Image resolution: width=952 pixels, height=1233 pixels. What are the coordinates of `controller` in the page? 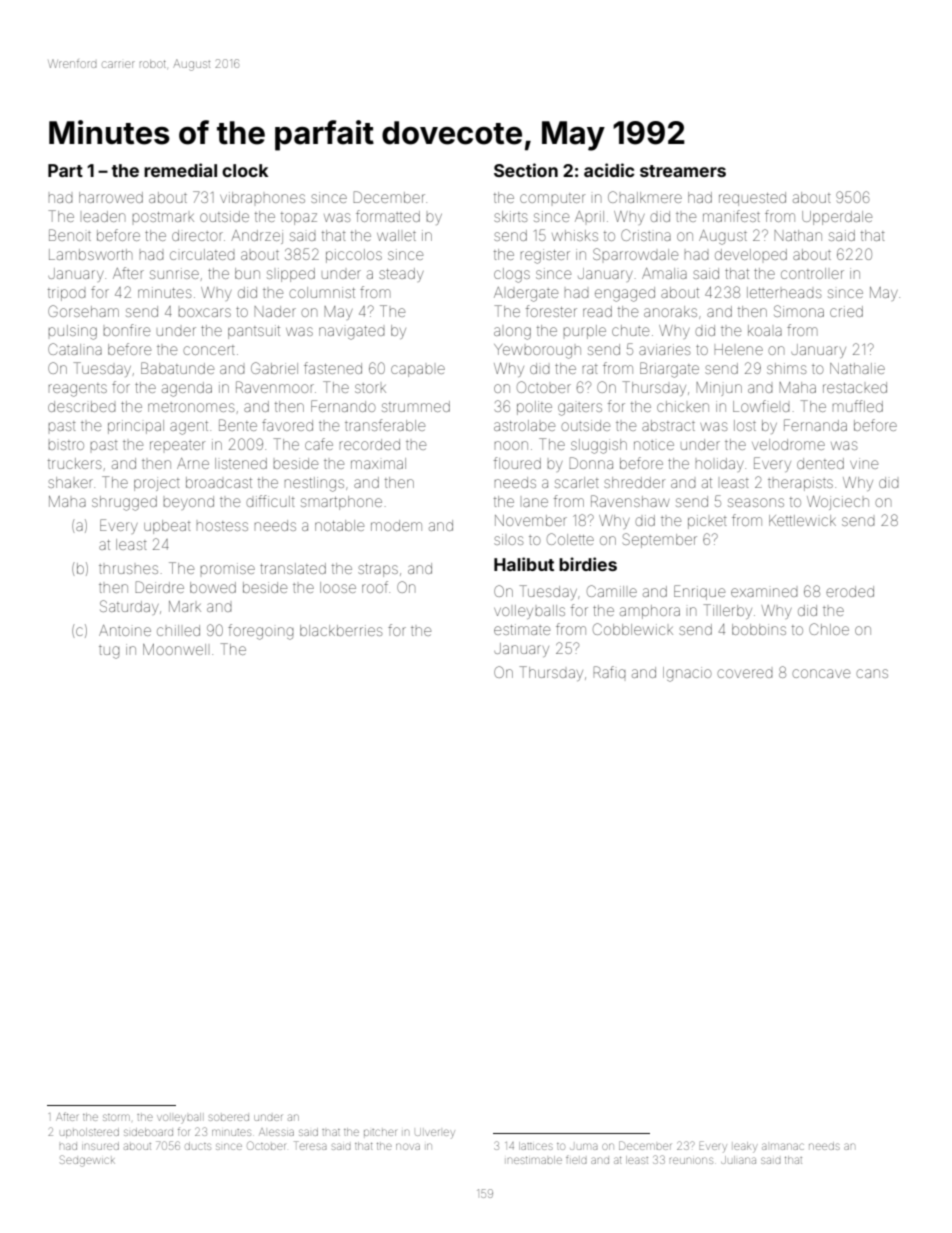 It's located at (812, 273).
